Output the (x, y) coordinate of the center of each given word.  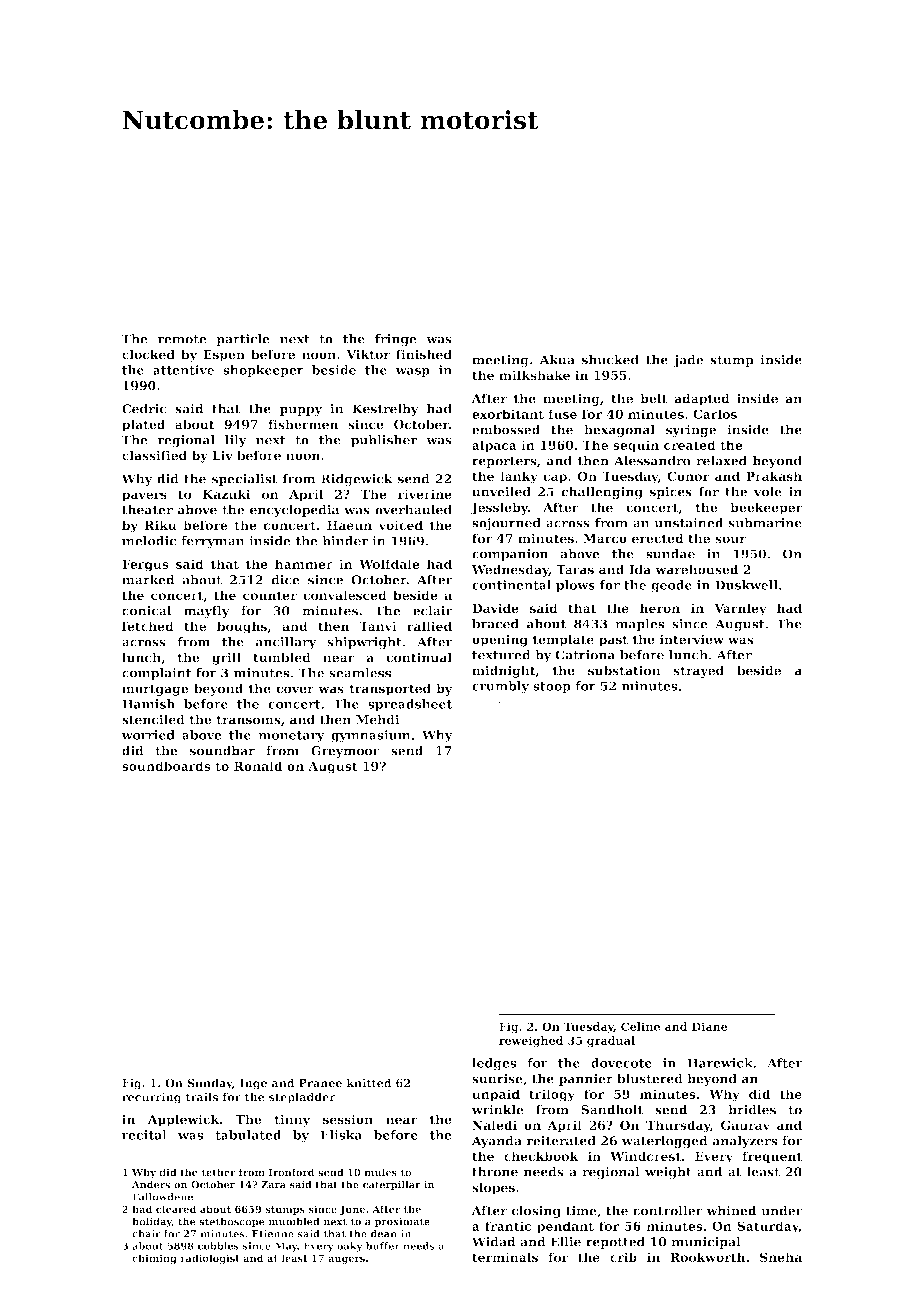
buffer (383, 1246)
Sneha (781, 1257)
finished (424, 354)
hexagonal (619, 431)
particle (243, 340)
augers (346, 1260)
